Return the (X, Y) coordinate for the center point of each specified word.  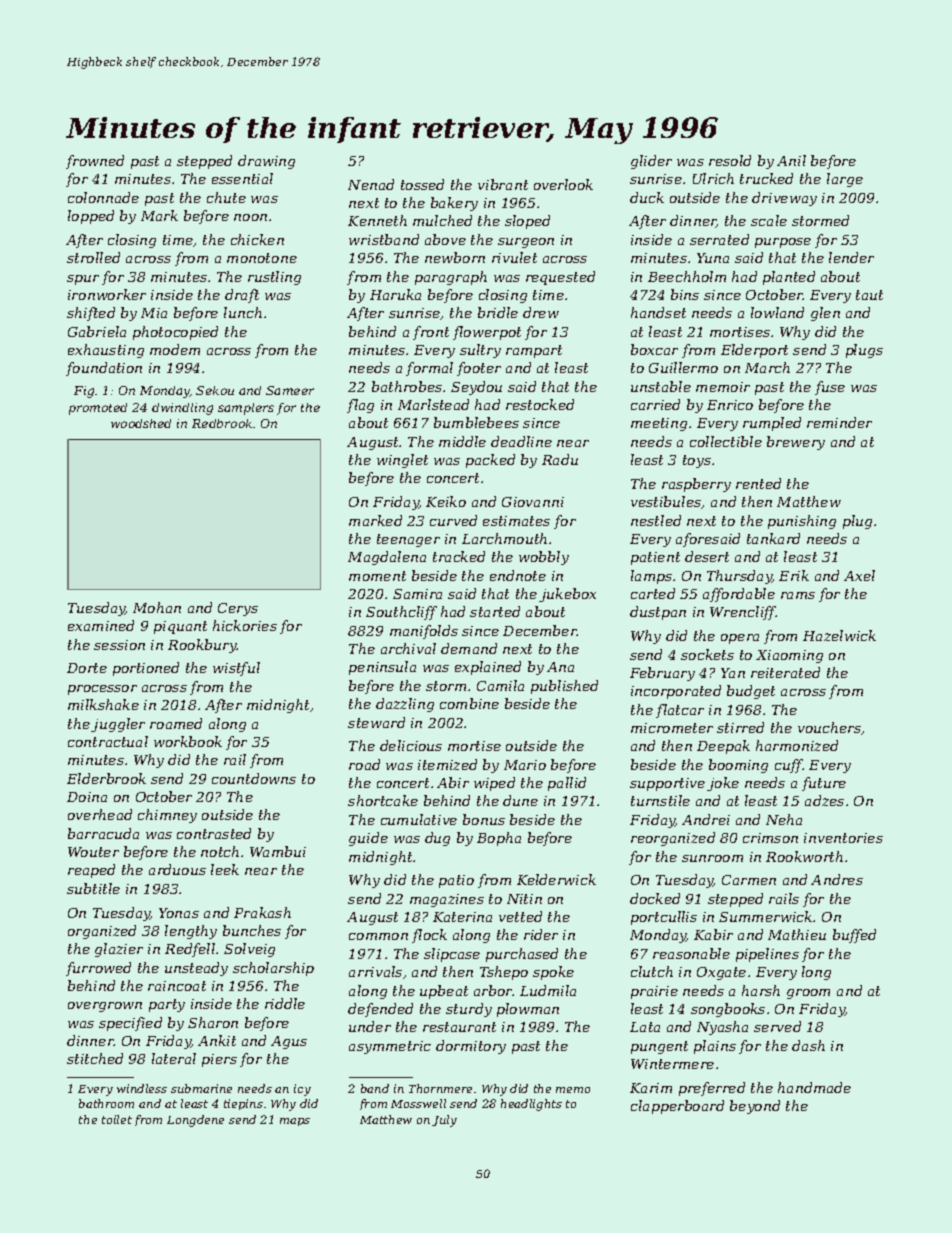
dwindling (182, 409)
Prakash (262, 912)
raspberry (696, 485)
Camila (500, 685)
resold (730, 160)
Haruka (395, 294)
